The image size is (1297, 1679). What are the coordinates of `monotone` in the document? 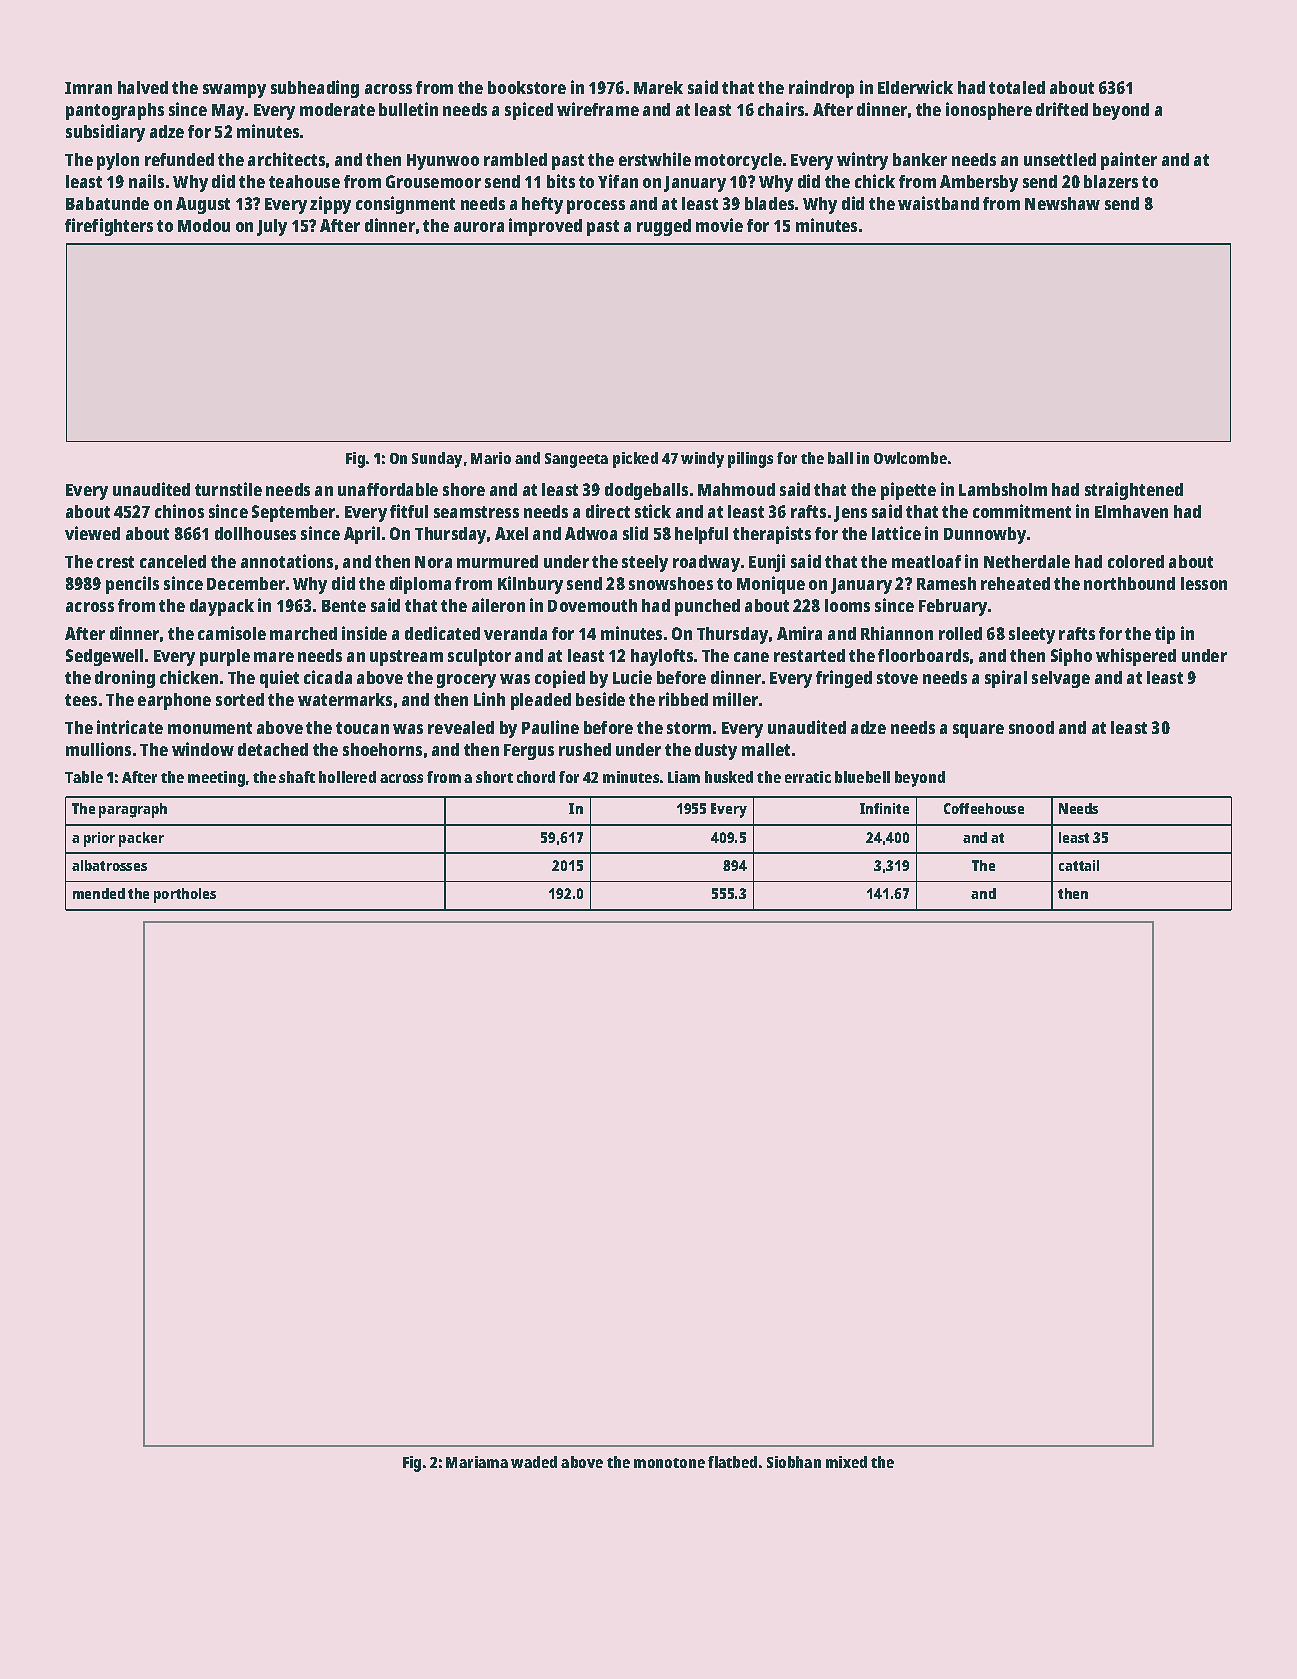 It's located at (669, 1463).
